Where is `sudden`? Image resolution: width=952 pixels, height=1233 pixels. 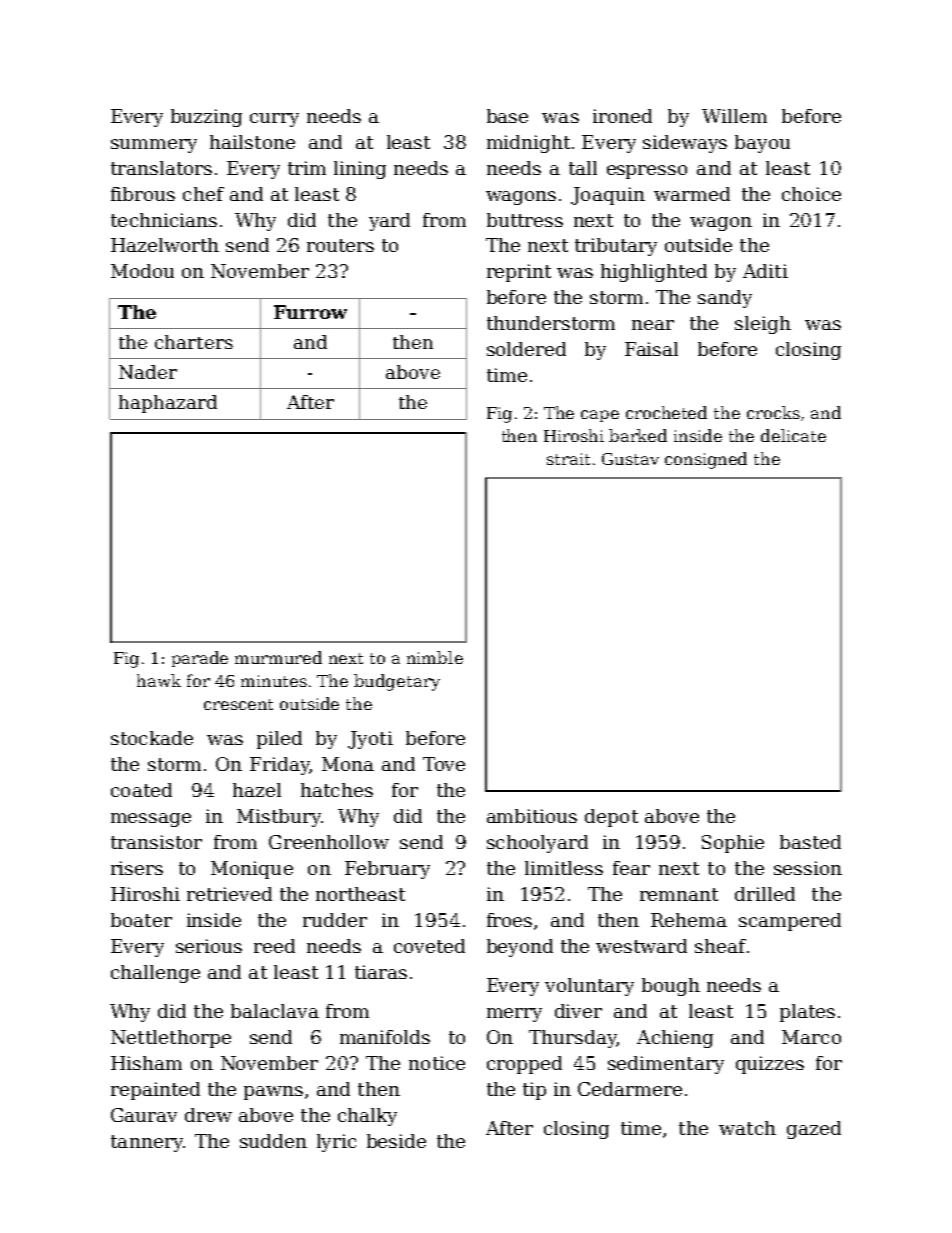
sudden is located at coordinates (273, 1141).
